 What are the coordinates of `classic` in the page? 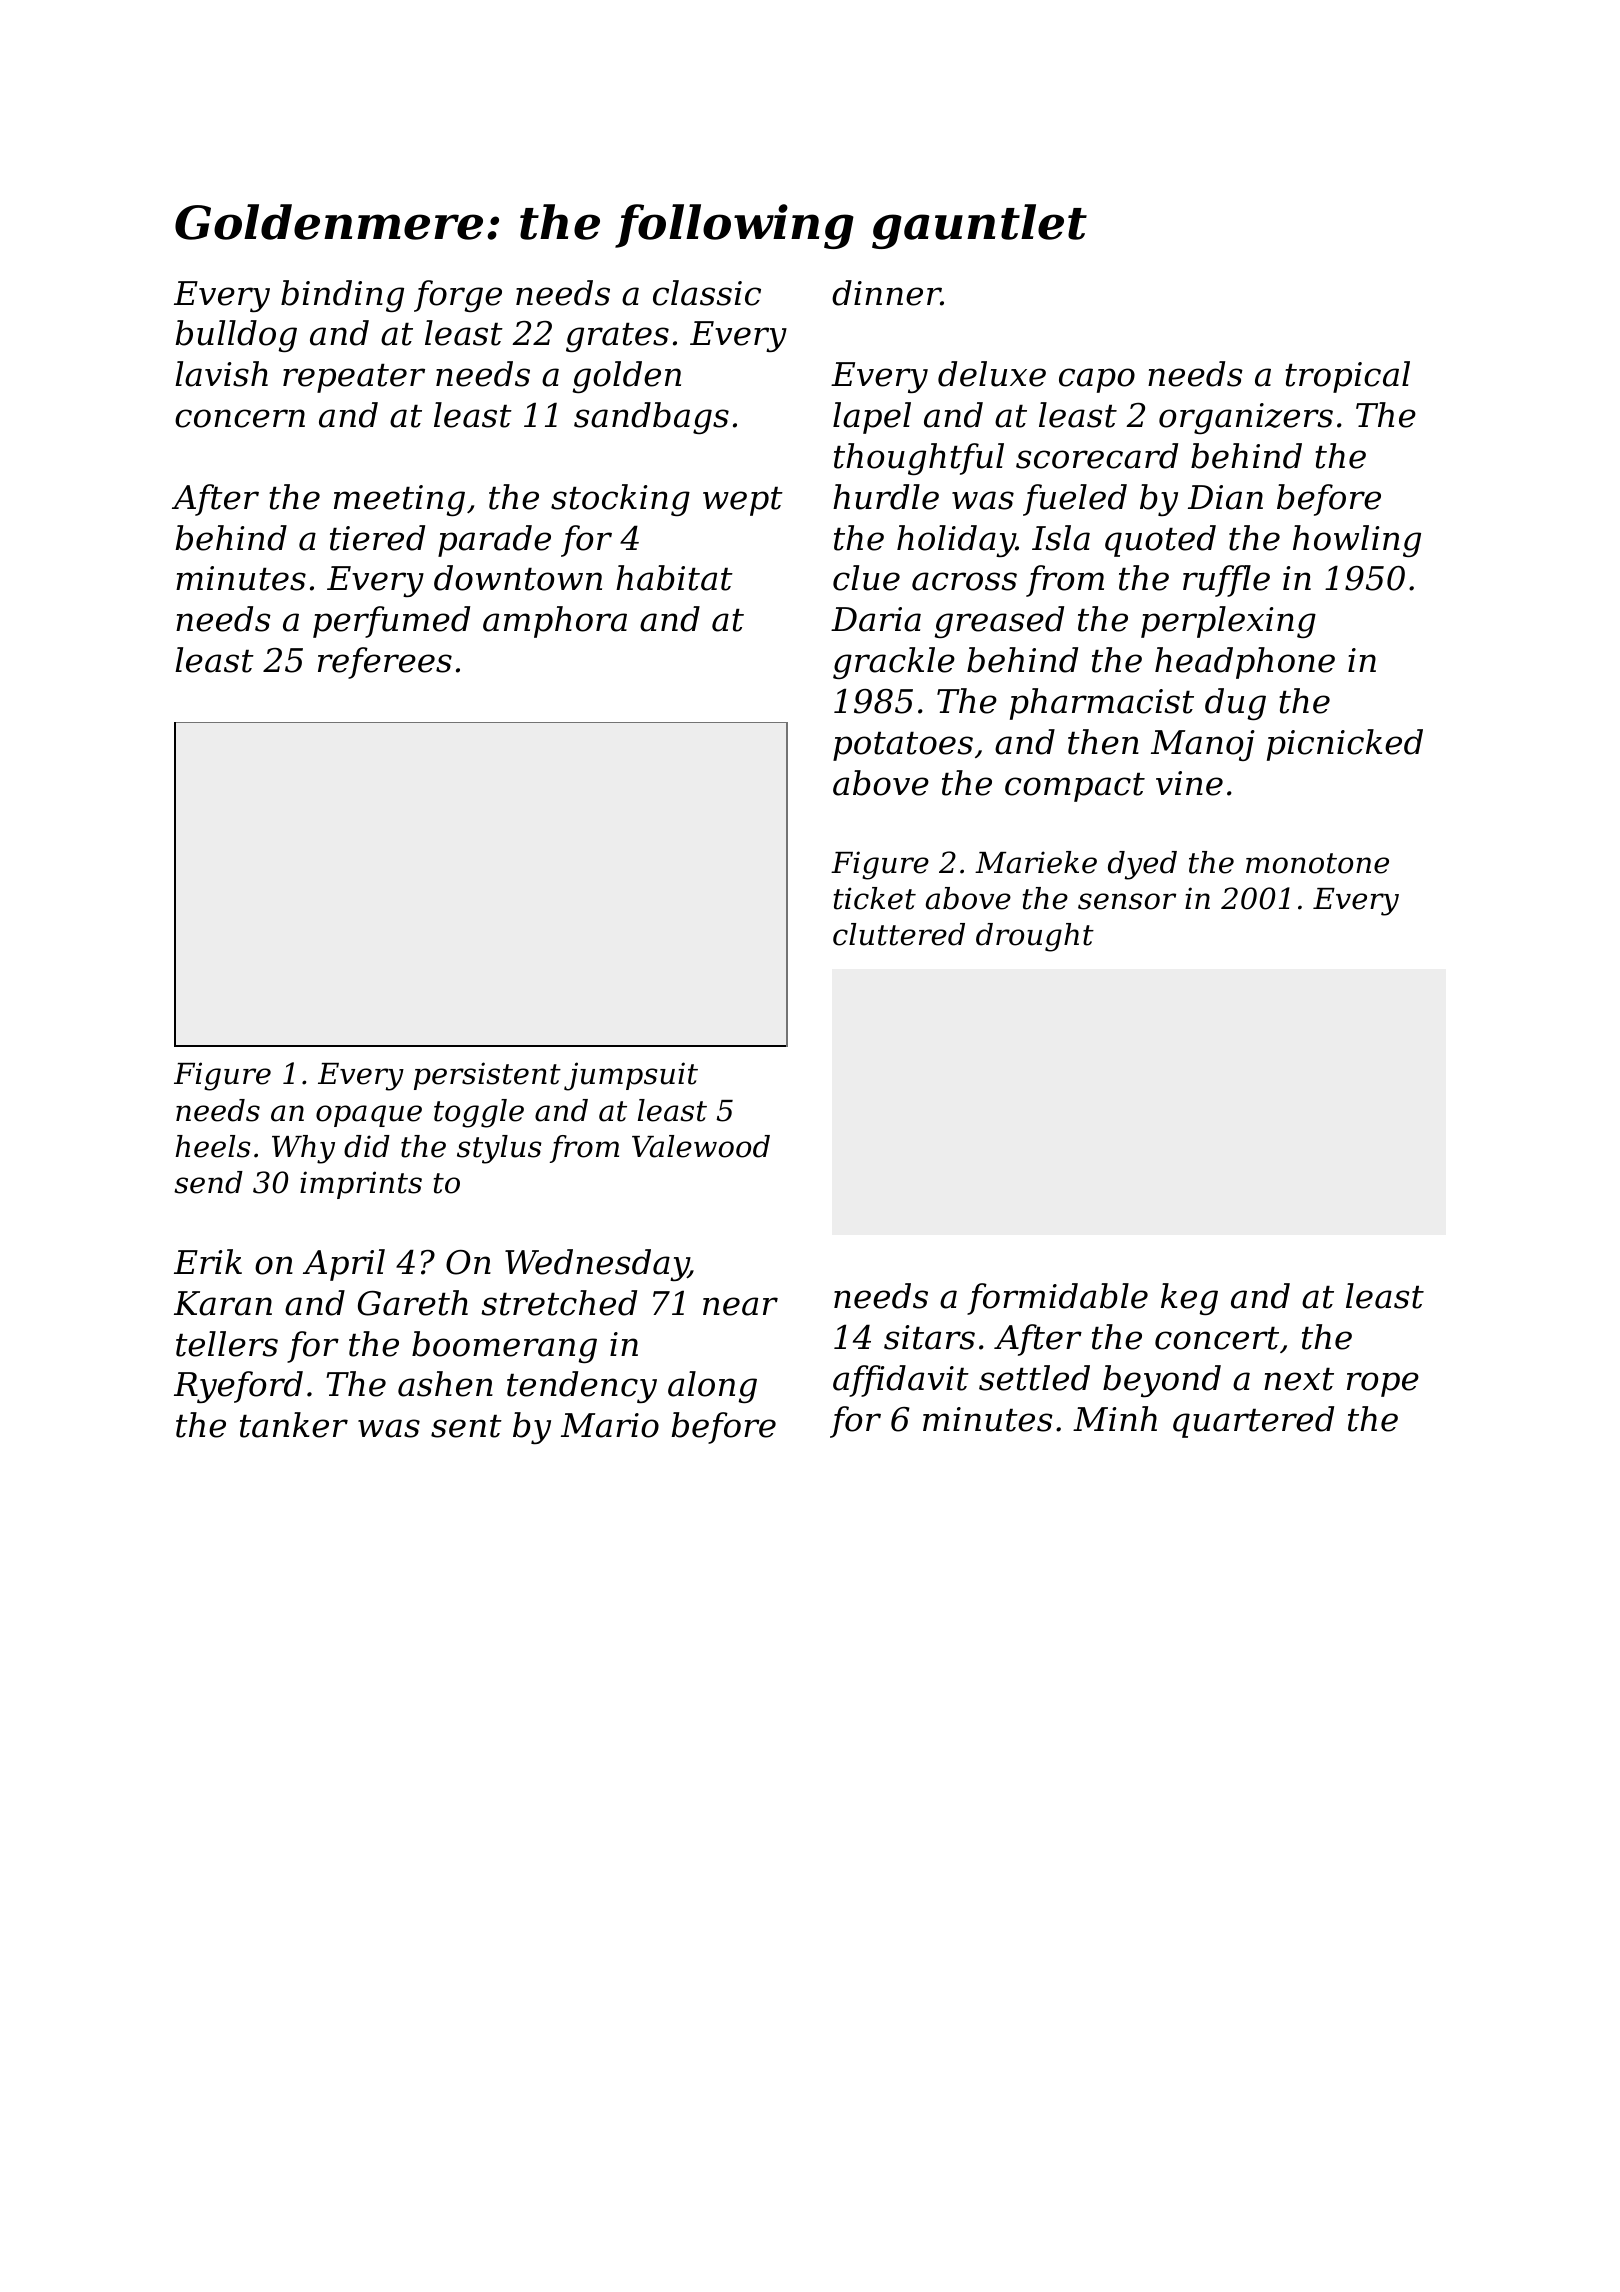 It's located at (707, 293).
